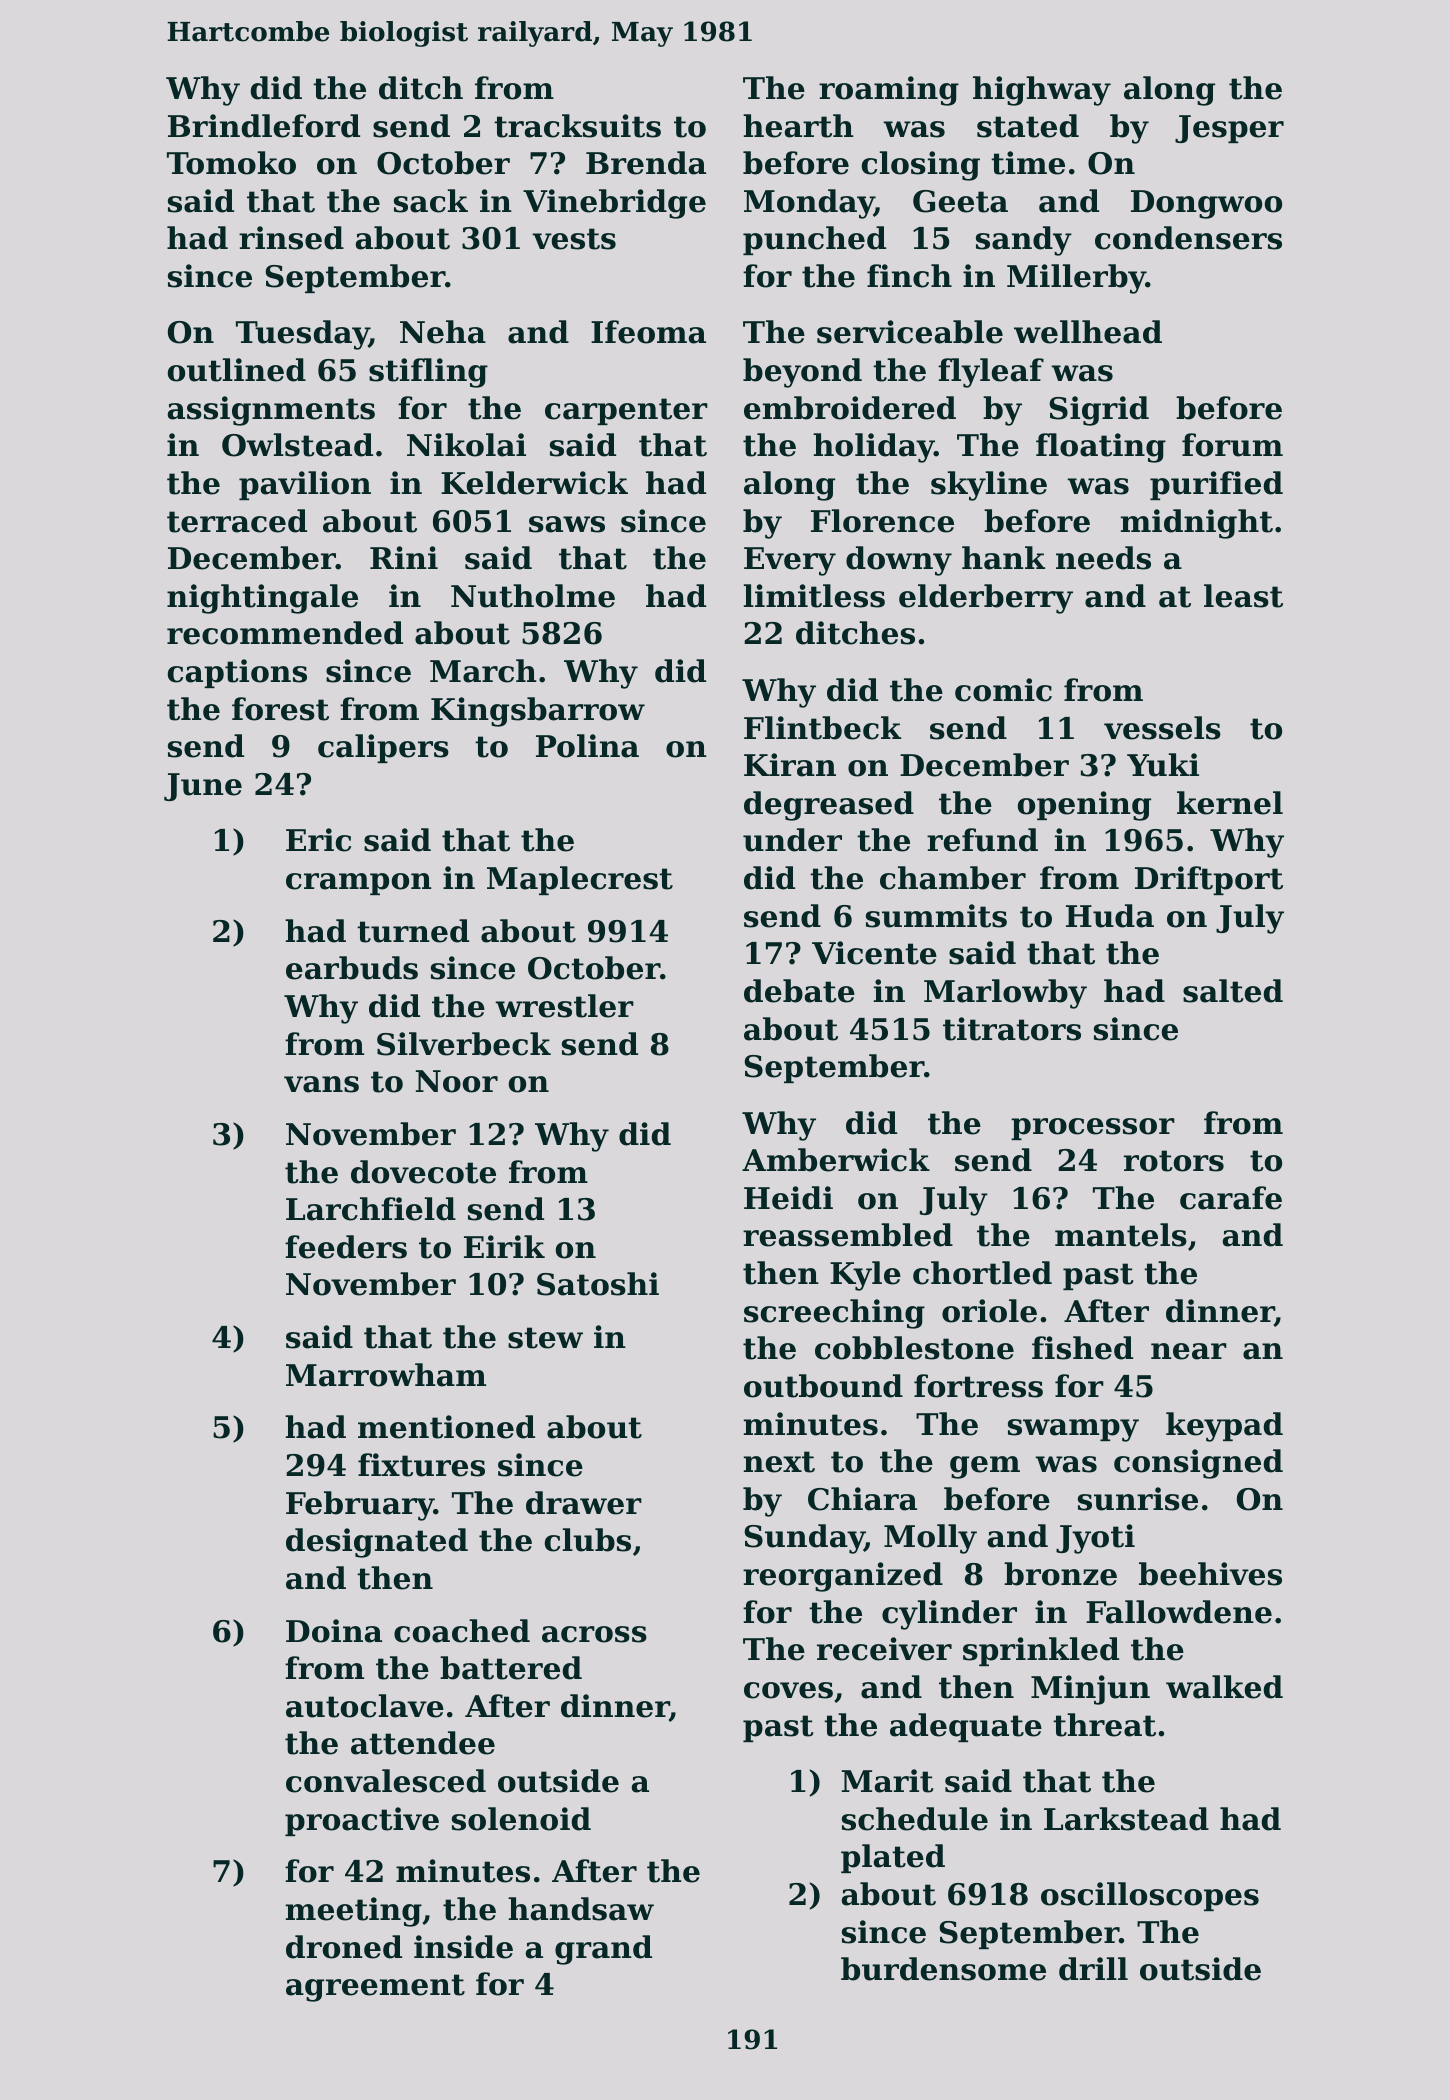 The width and height of the screenshot is (1450, 2100). What do you see at coordinates (1093, 1969) in the screenshot?
I see `drill` at bounding box center [1093, 1969].
